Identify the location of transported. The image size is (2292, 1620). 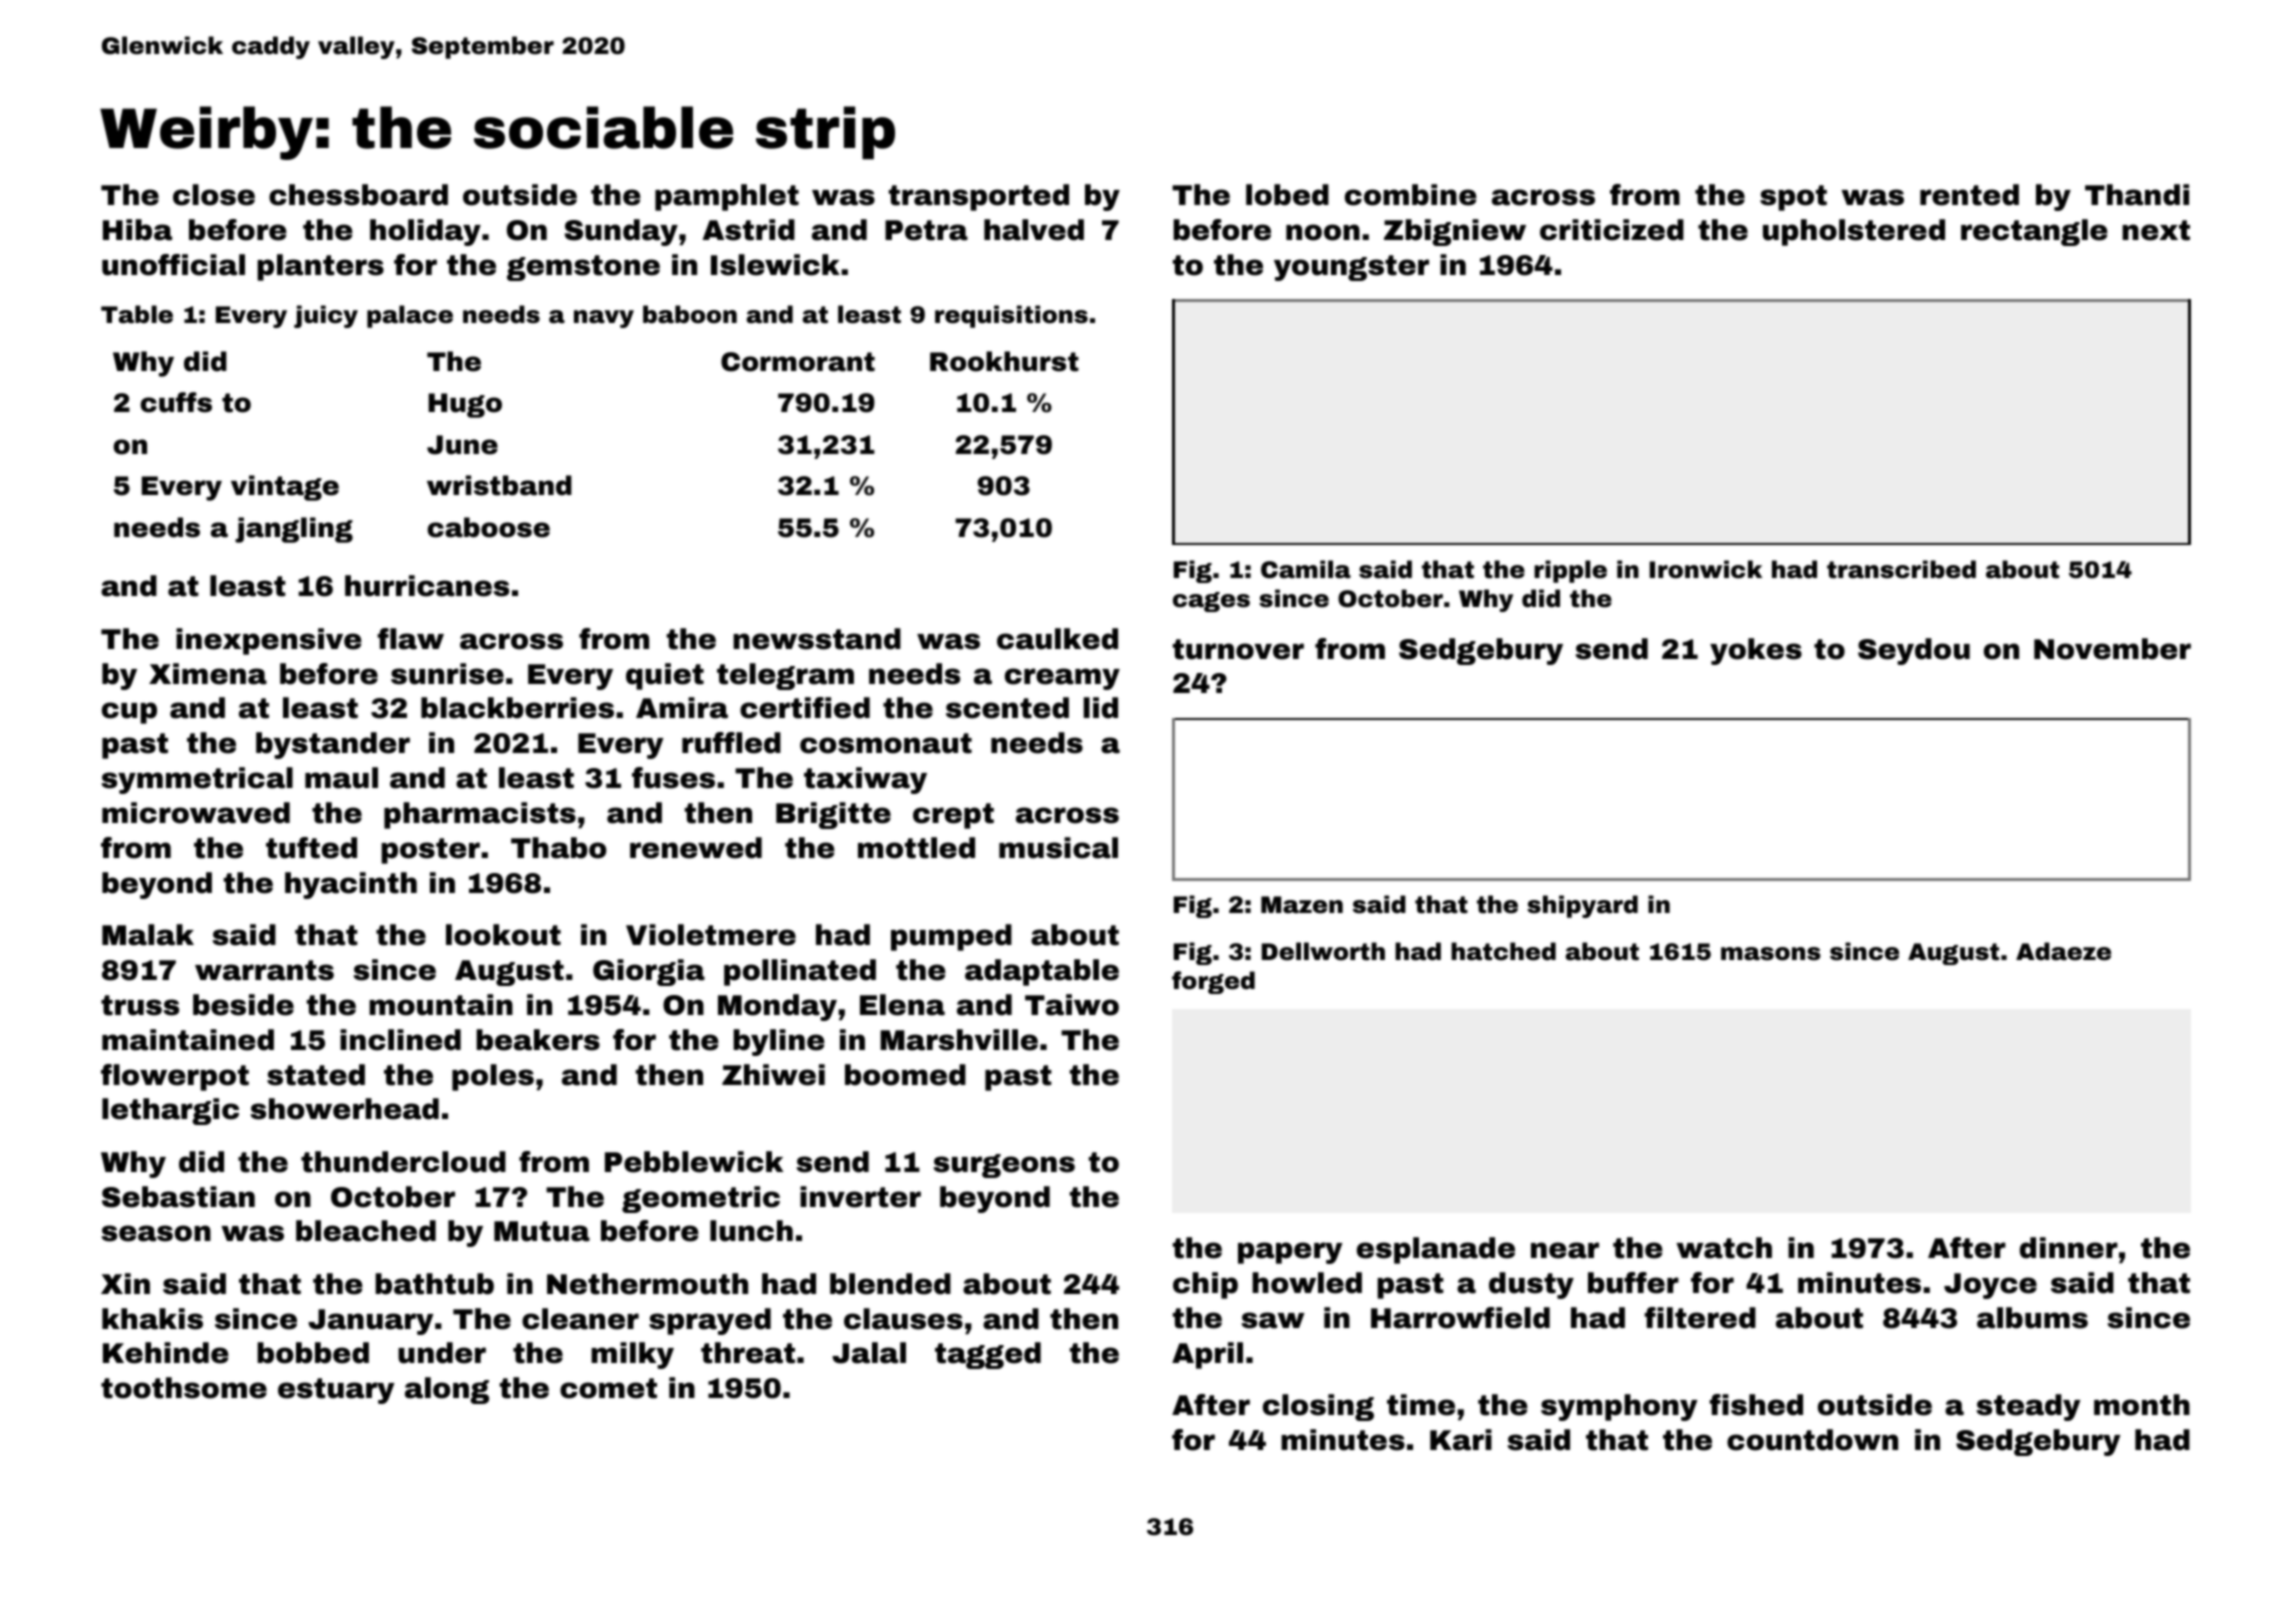
(979, 197).
